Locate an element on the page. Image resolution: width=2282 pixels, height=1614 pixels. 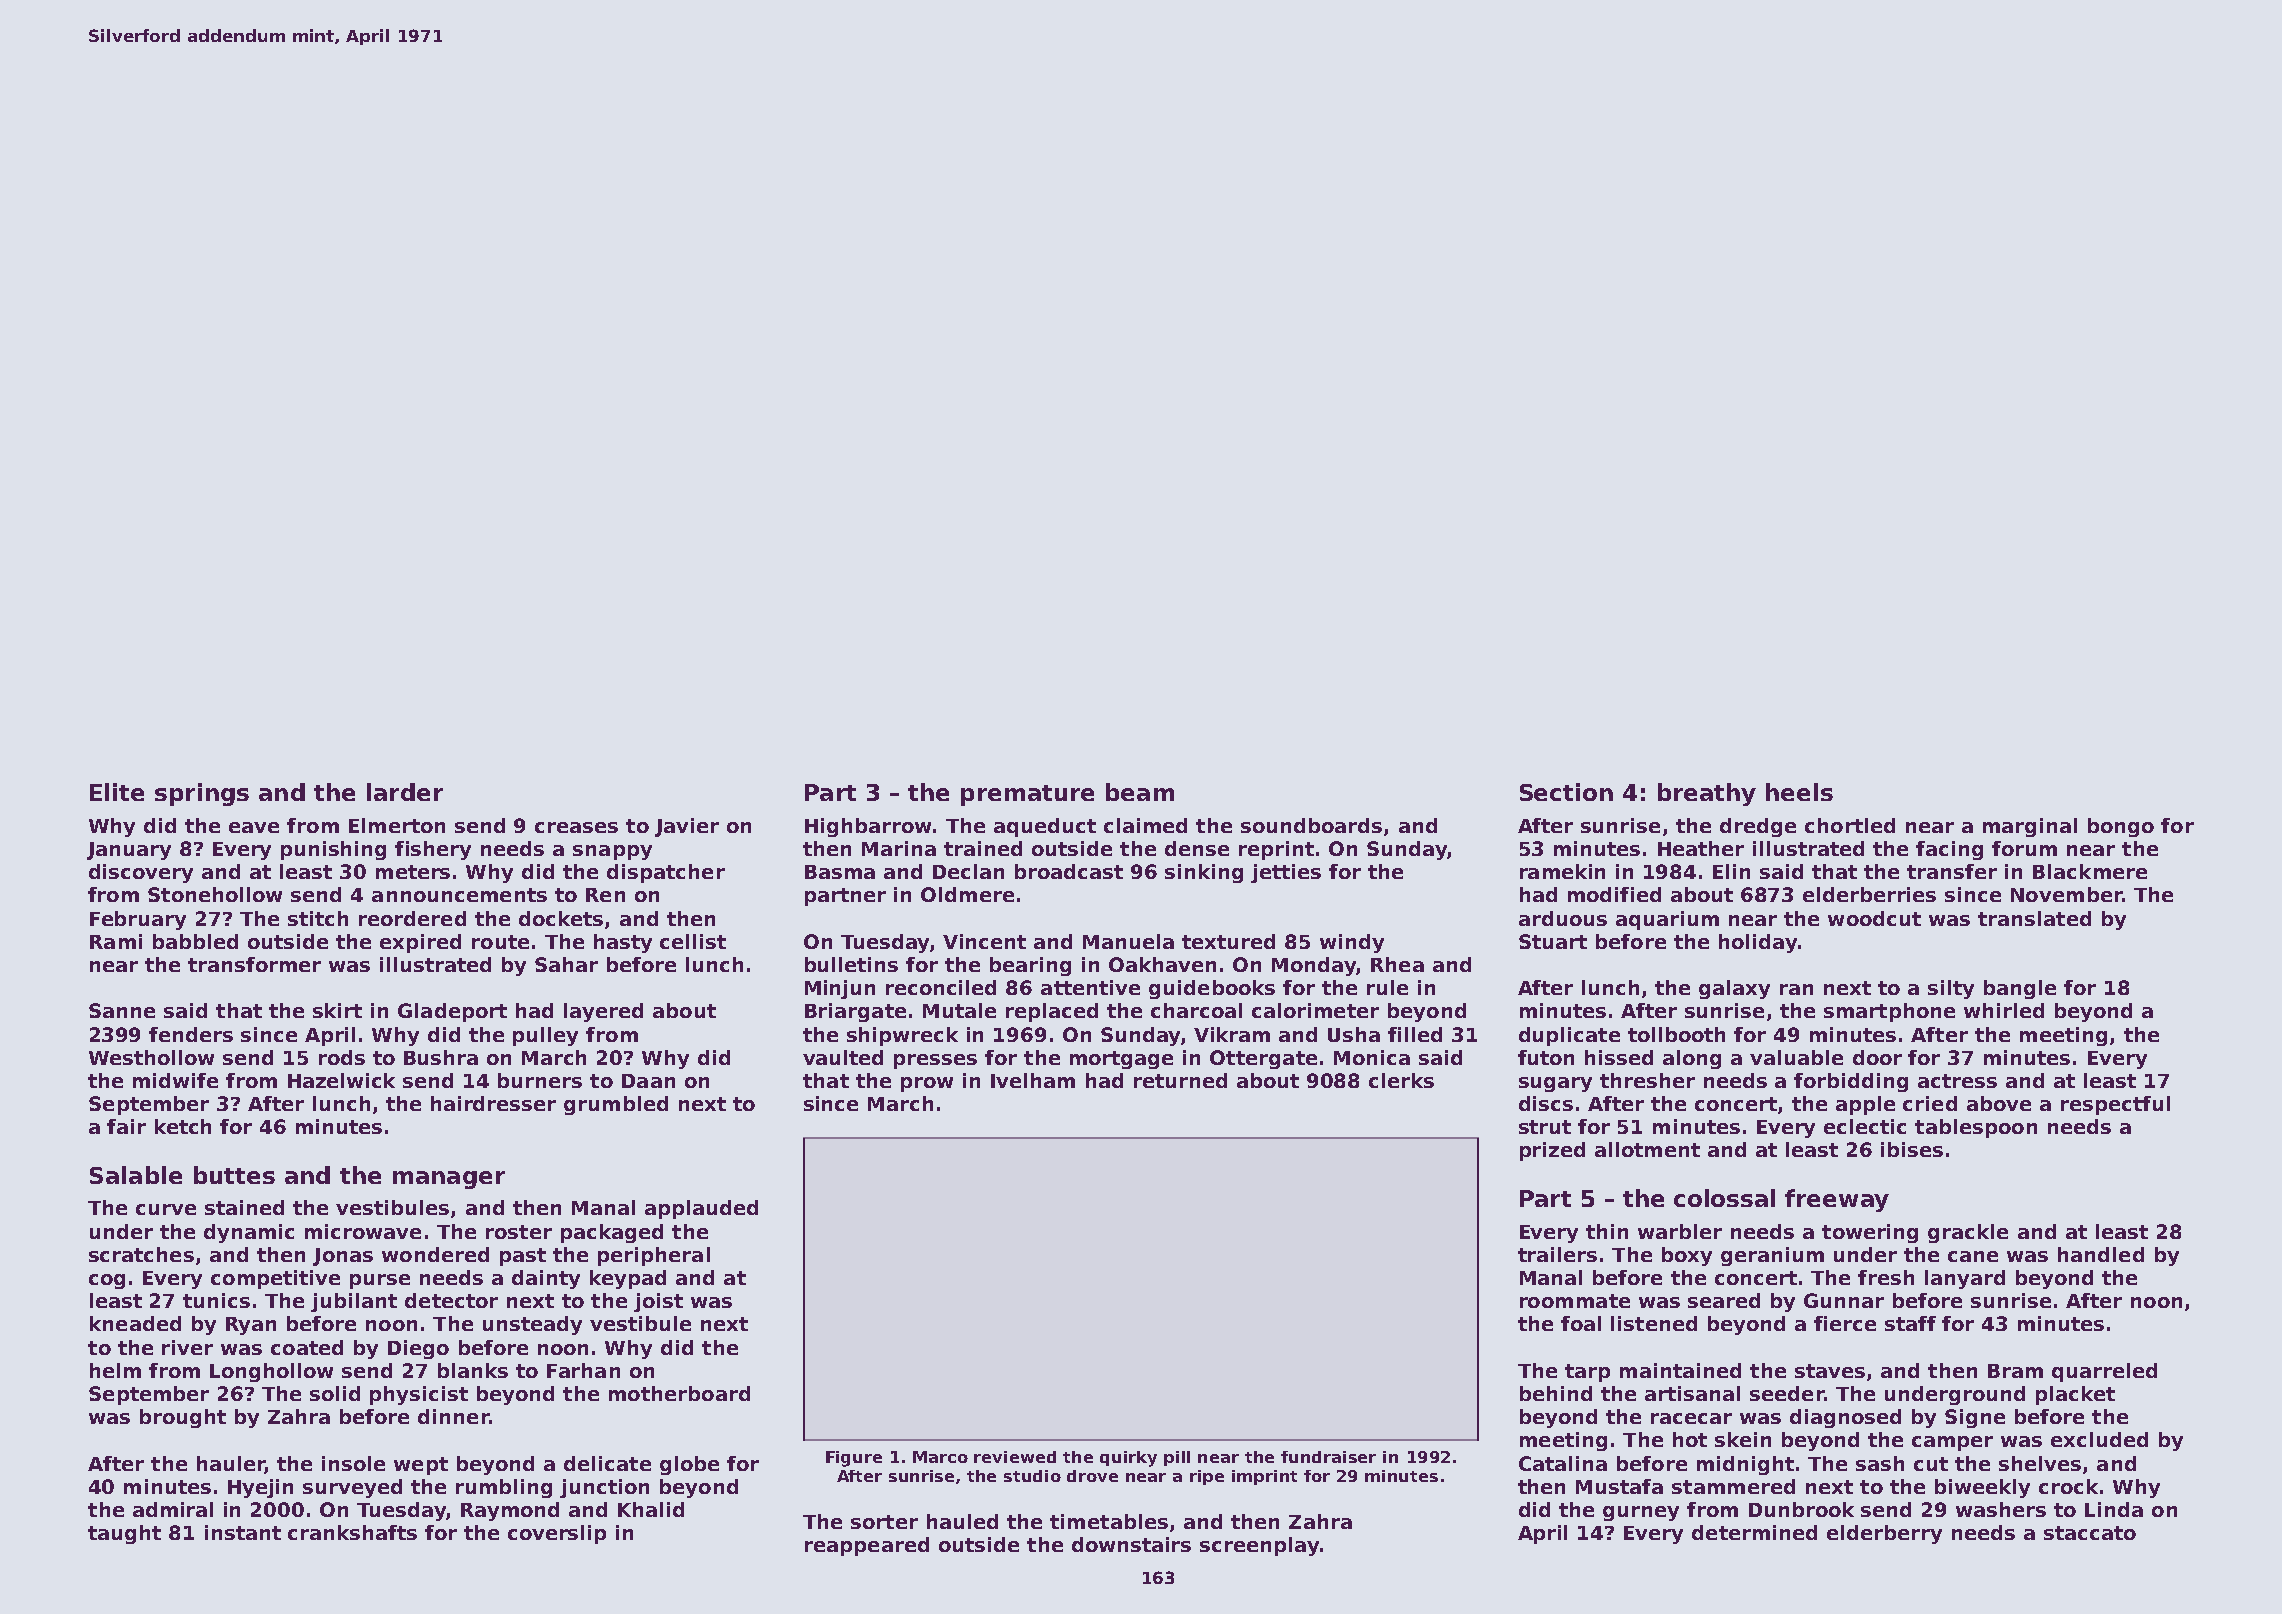
Gunnar is located at coordinates (1844, 1300).
